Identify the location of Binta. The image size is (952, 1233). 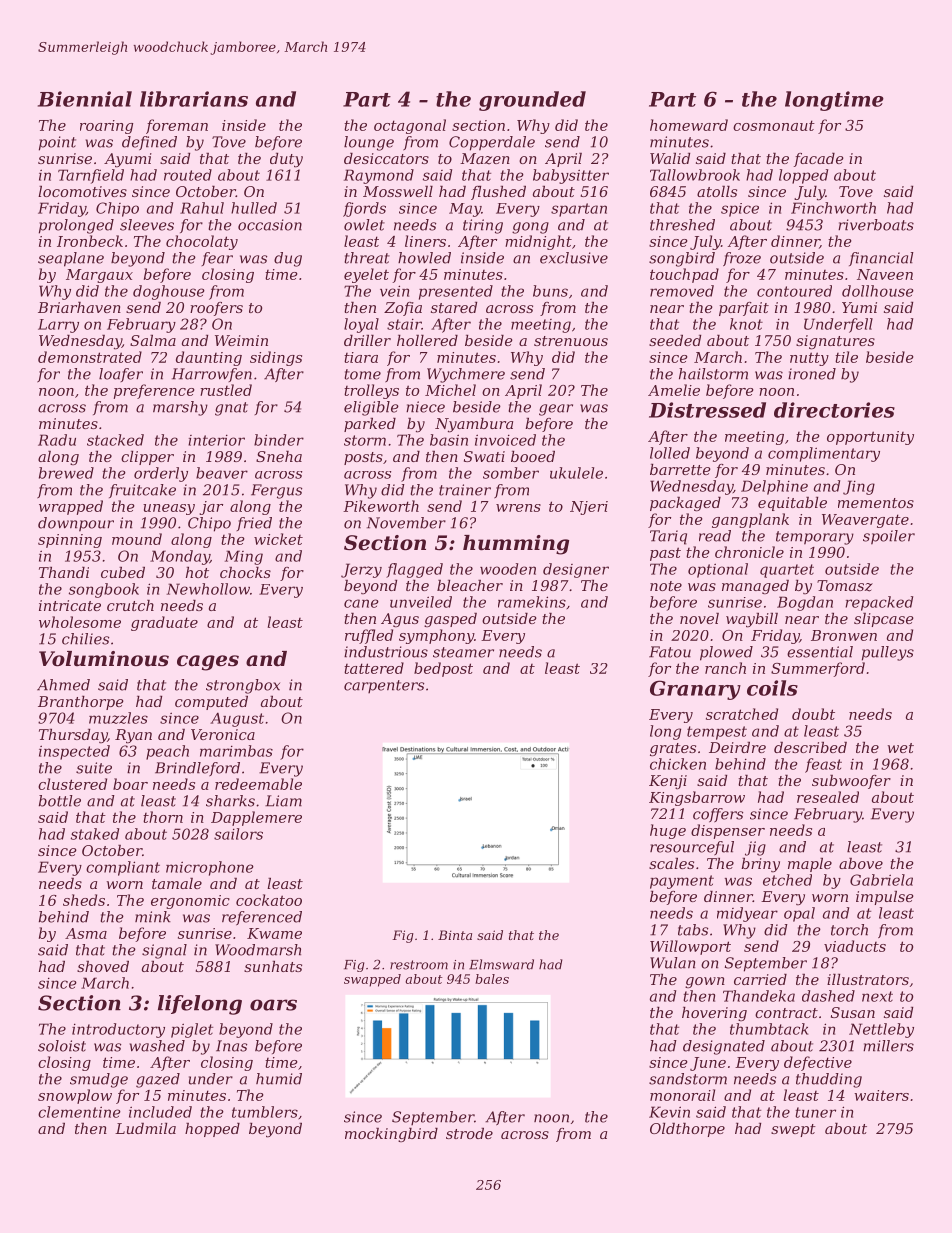
(455, 935).
